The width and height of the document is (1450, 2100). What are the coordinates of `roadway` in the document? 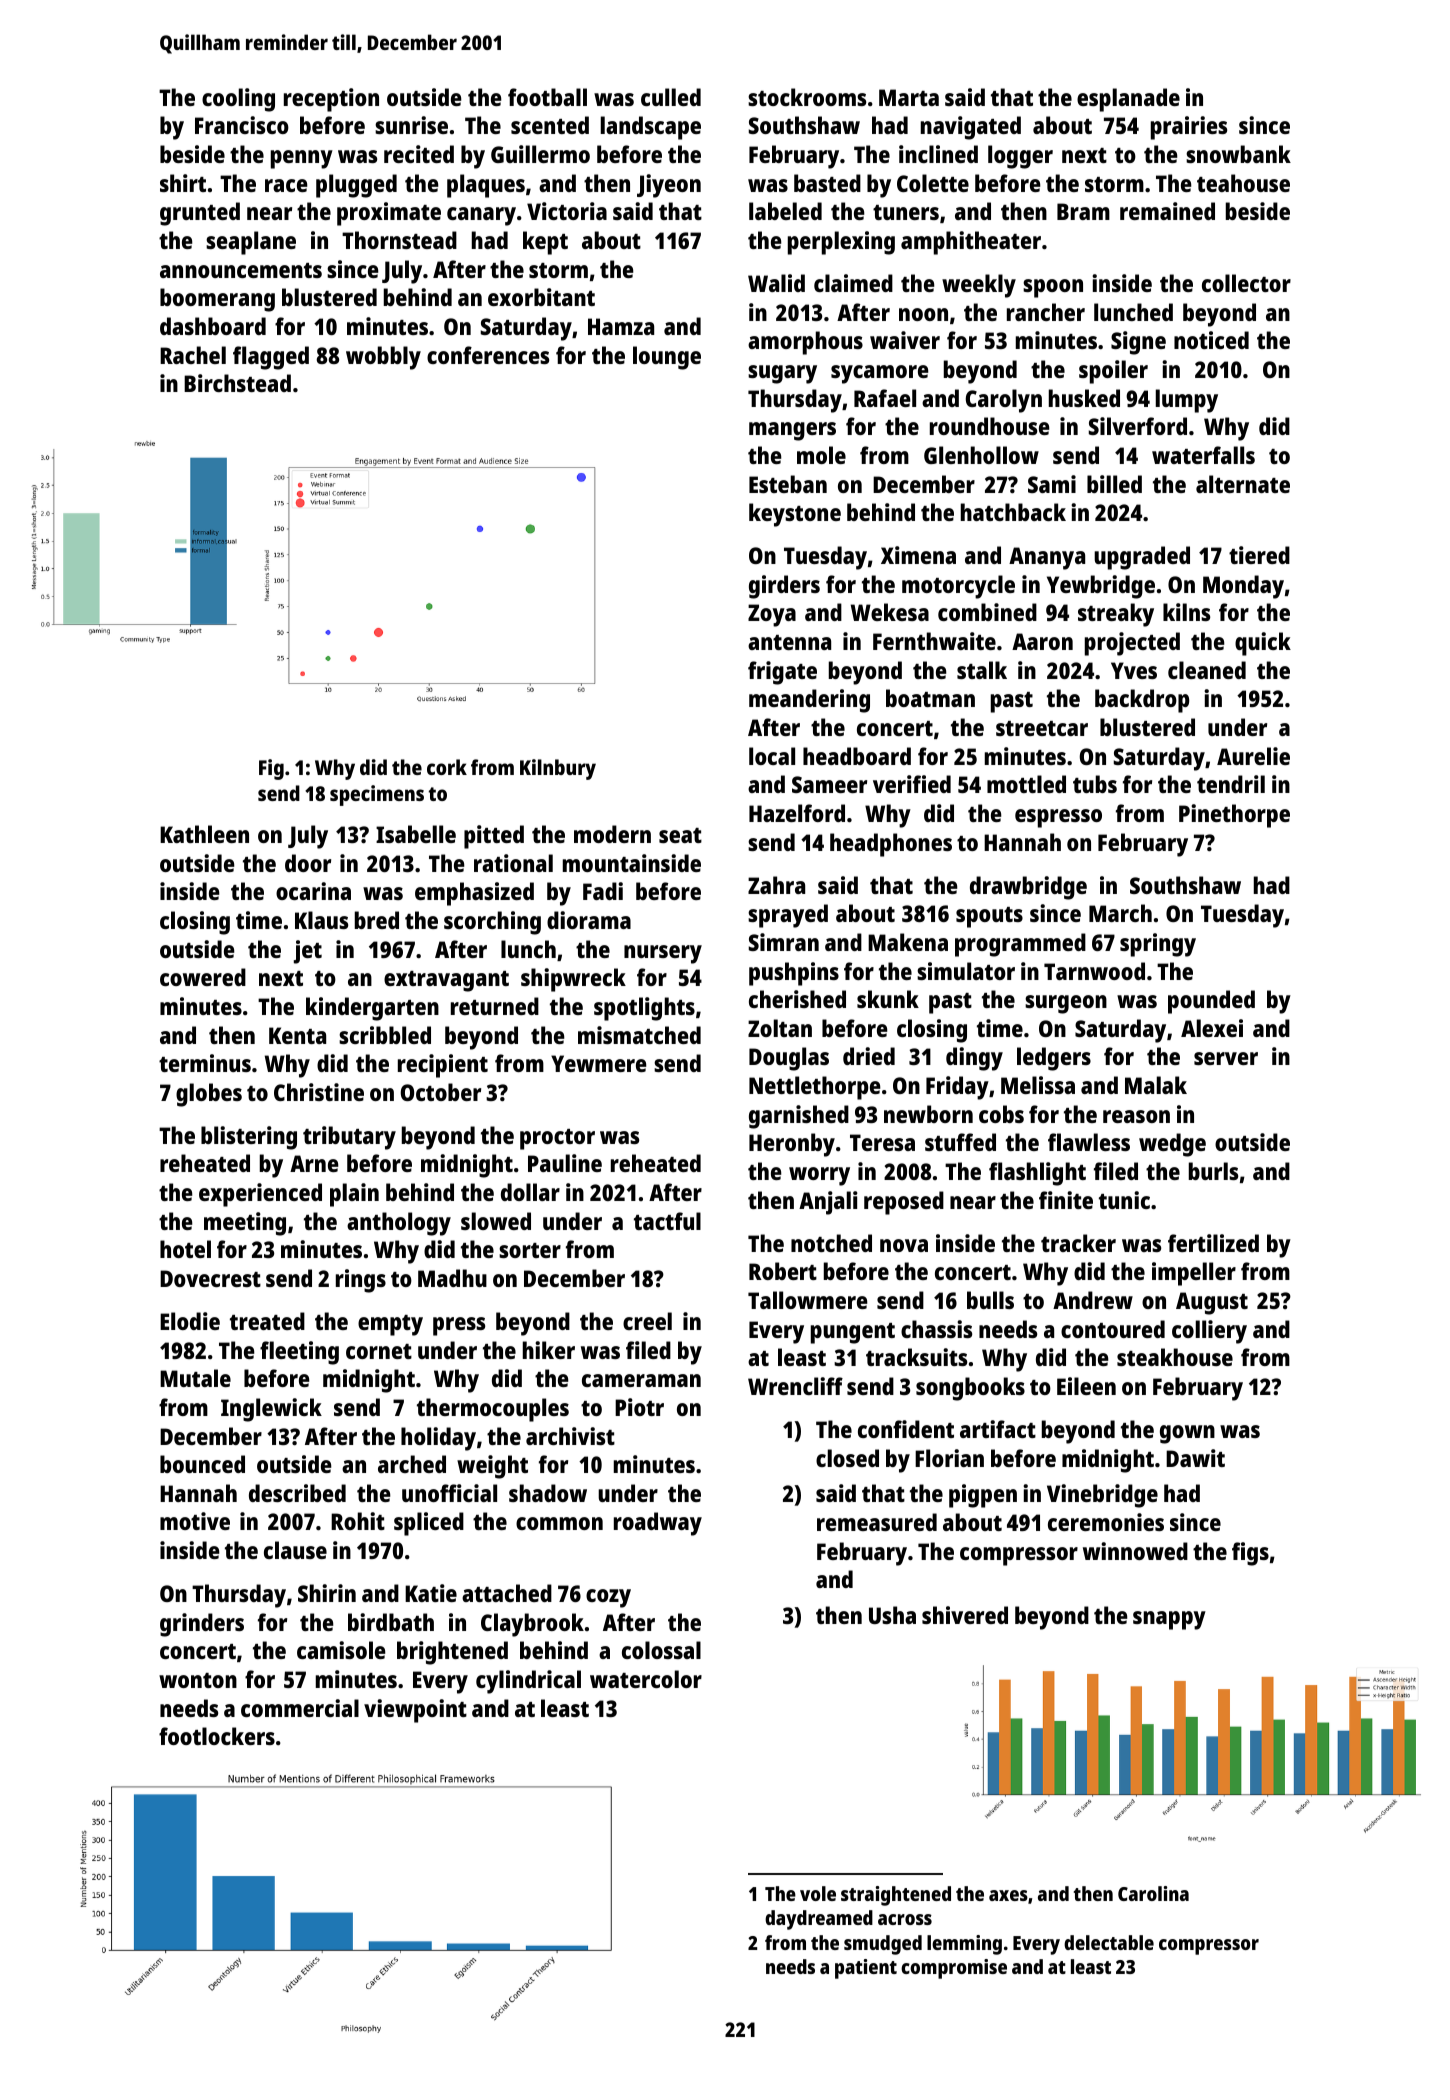 It's located at (658, 1524).
